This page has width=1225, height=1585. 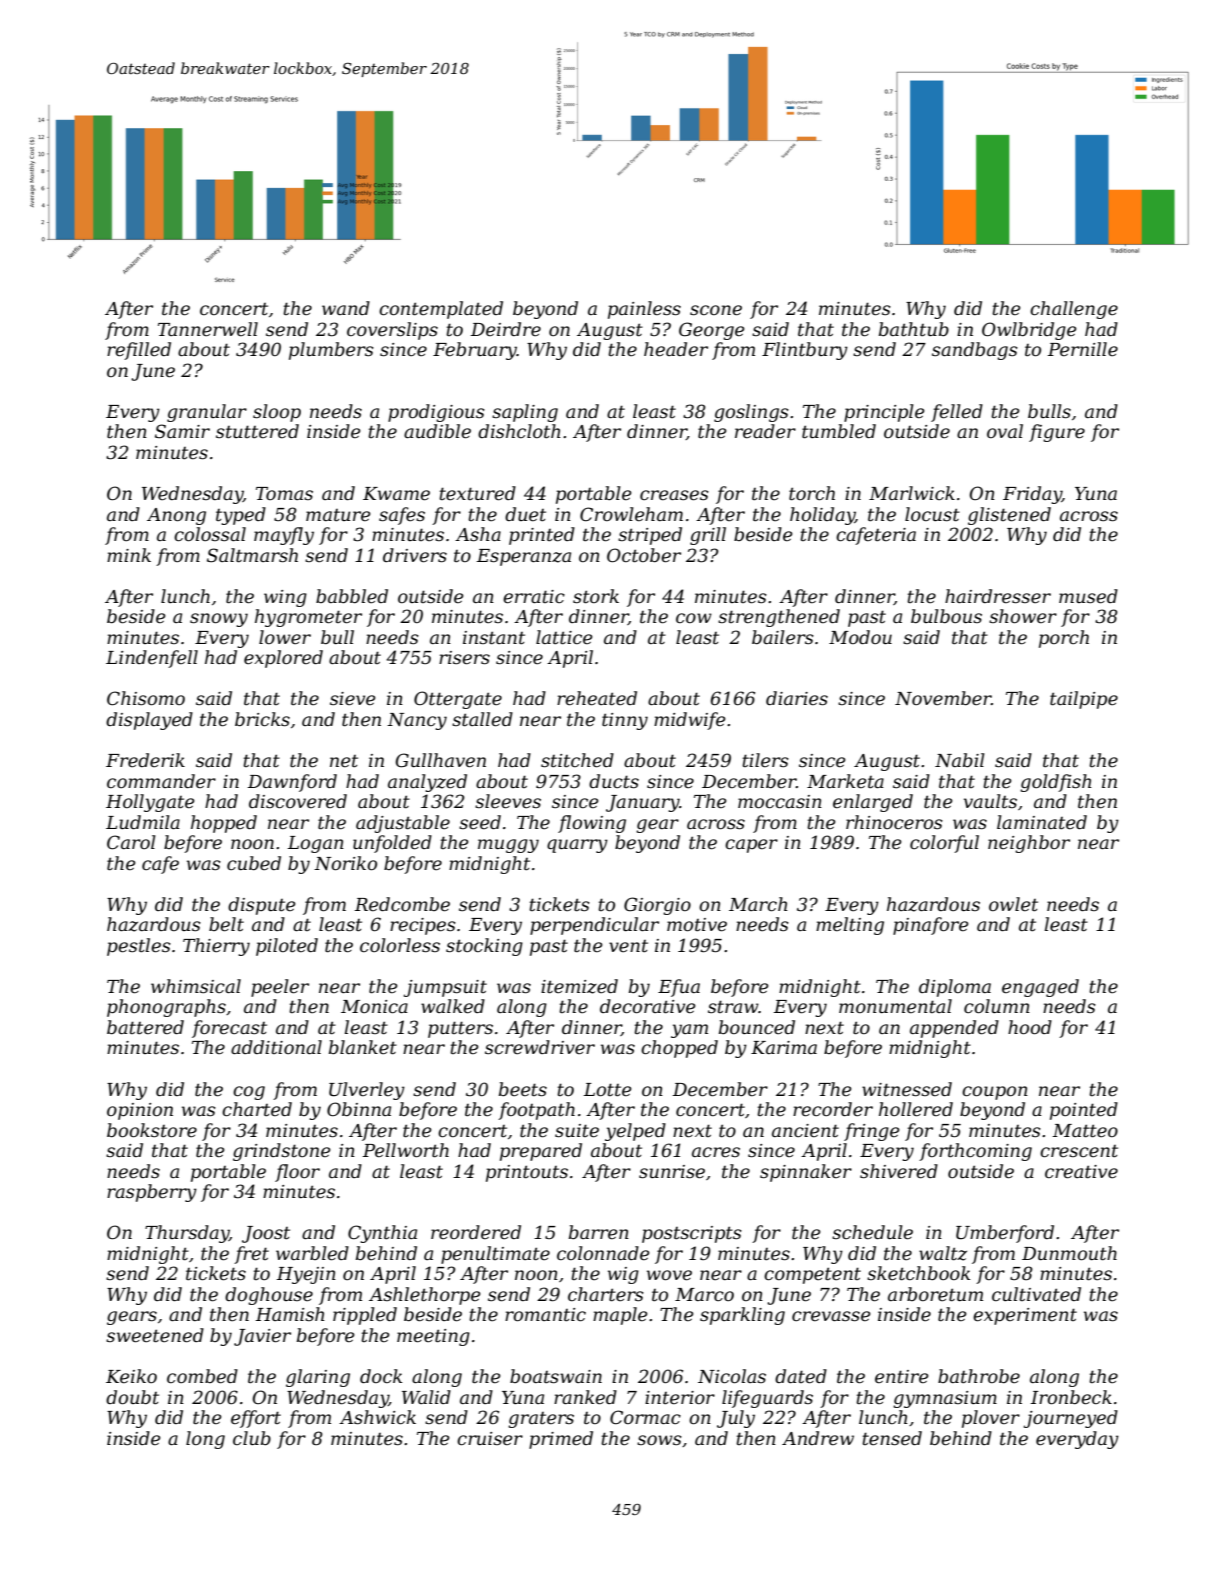 I want to click on bulbous, so click(x=946, y=616).
